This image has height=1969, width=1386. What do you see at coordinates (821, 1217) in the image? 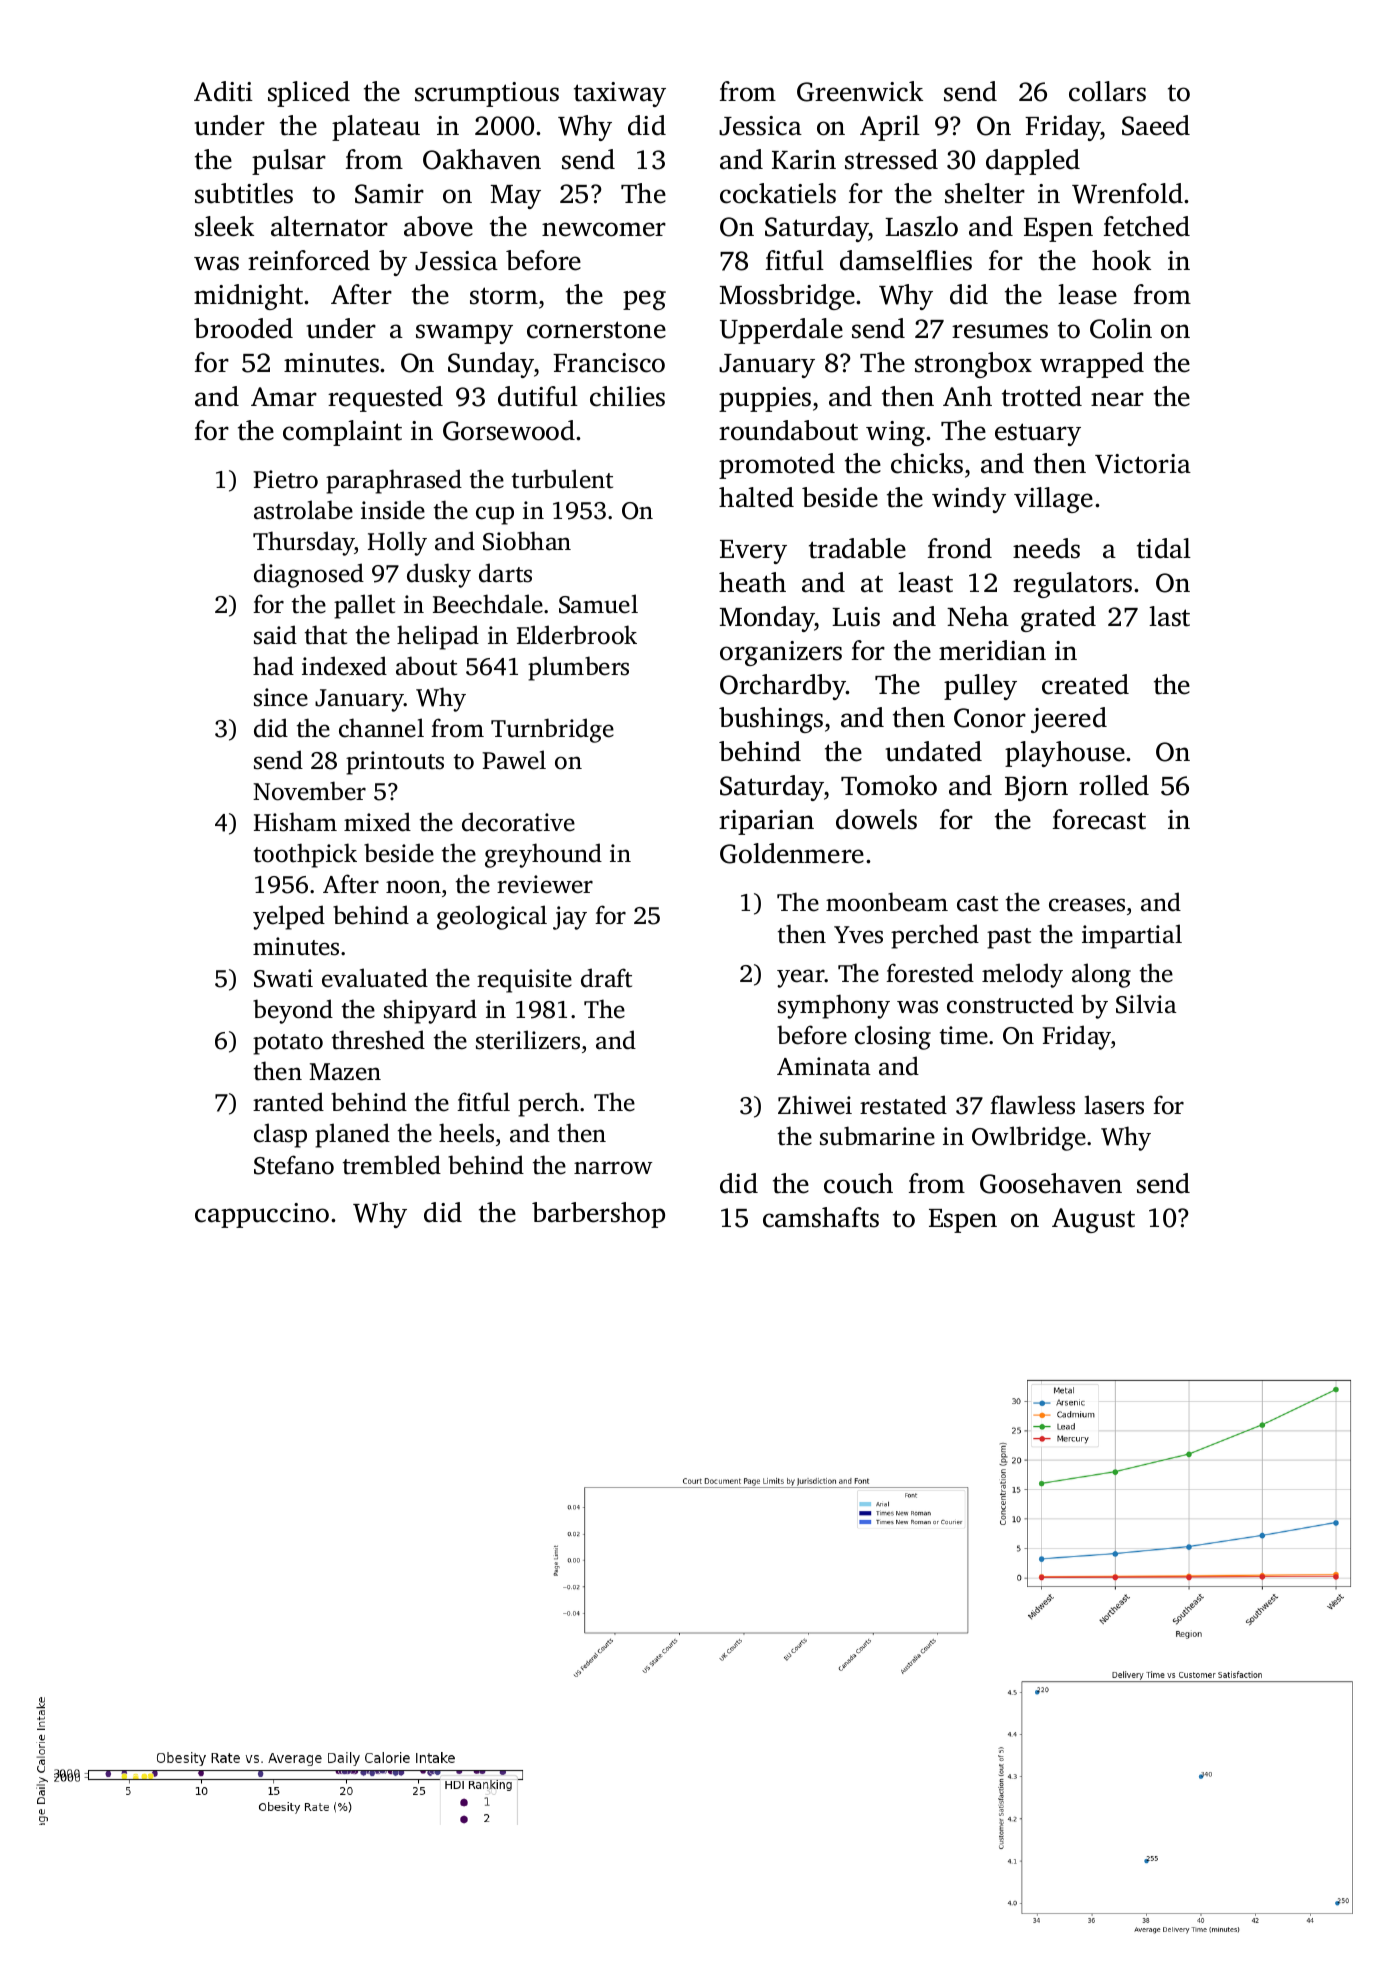
I see `camshafts` at bounding box center [821, 1217].
